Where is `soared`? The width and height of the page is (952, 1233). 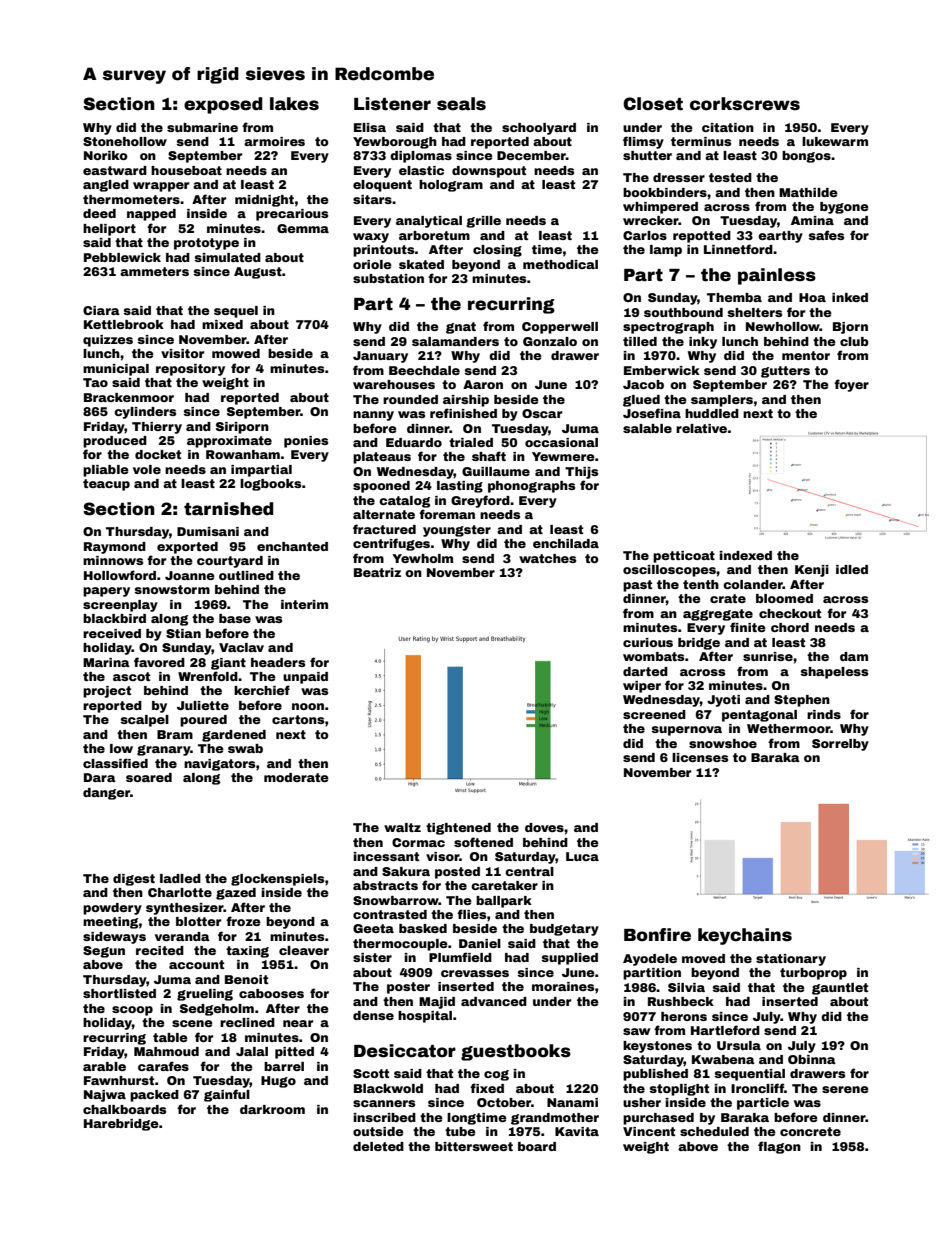 soared is located at coordinates (149, 777).
